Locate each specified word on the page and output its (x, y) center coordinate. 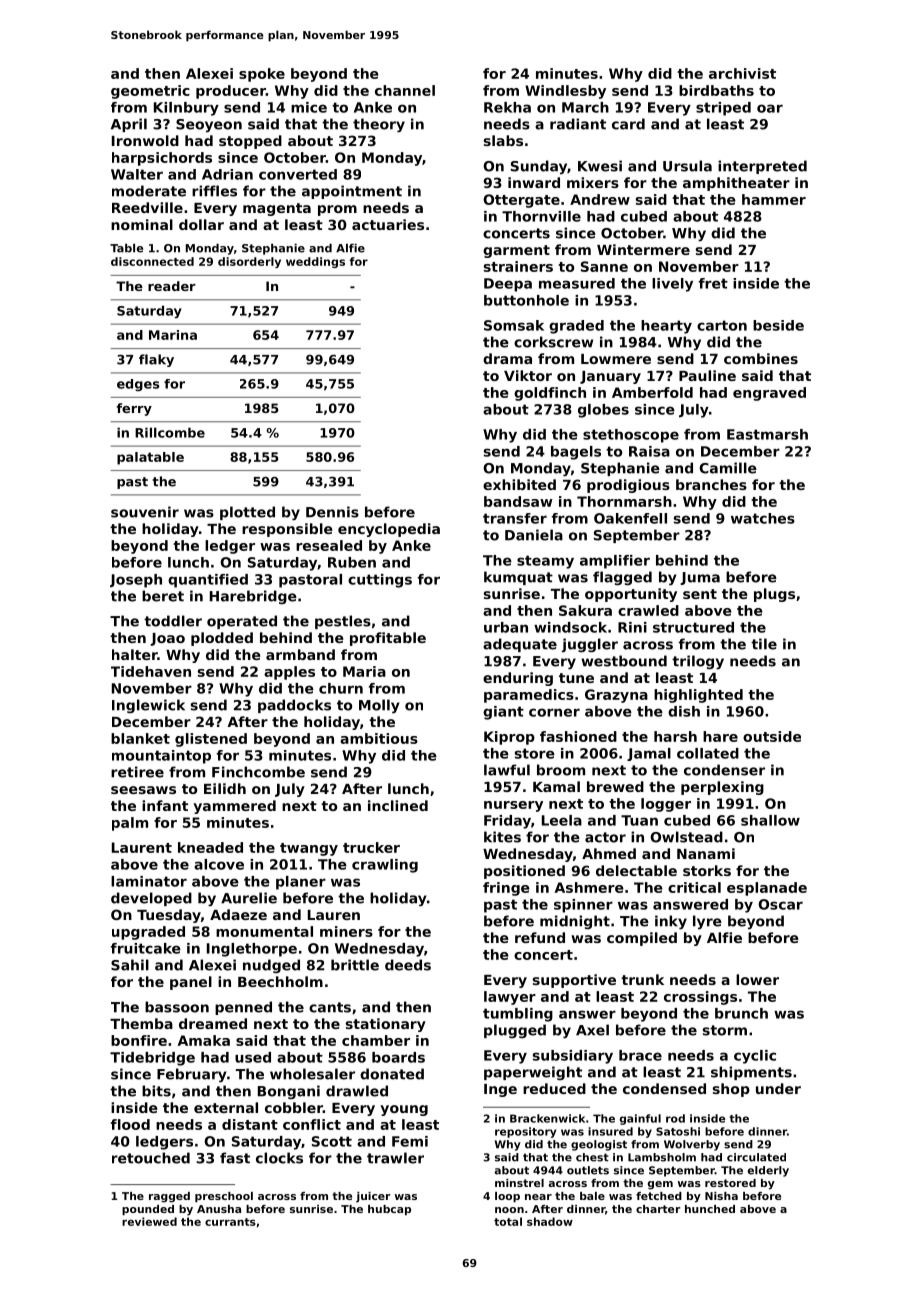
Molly (379, 706)
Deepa (508, 285)
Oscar (780, 904)
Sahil (130, 965)
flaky (156, 360)
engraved (769, 394)
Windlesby (565, 92)
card (628, 124)
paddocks (294, 706)
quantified (208, 581)
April (129, 125)
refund (540, 937)
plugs (774, 595)
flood (130, 1124)
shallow (770, 820)
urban (506, 627)
